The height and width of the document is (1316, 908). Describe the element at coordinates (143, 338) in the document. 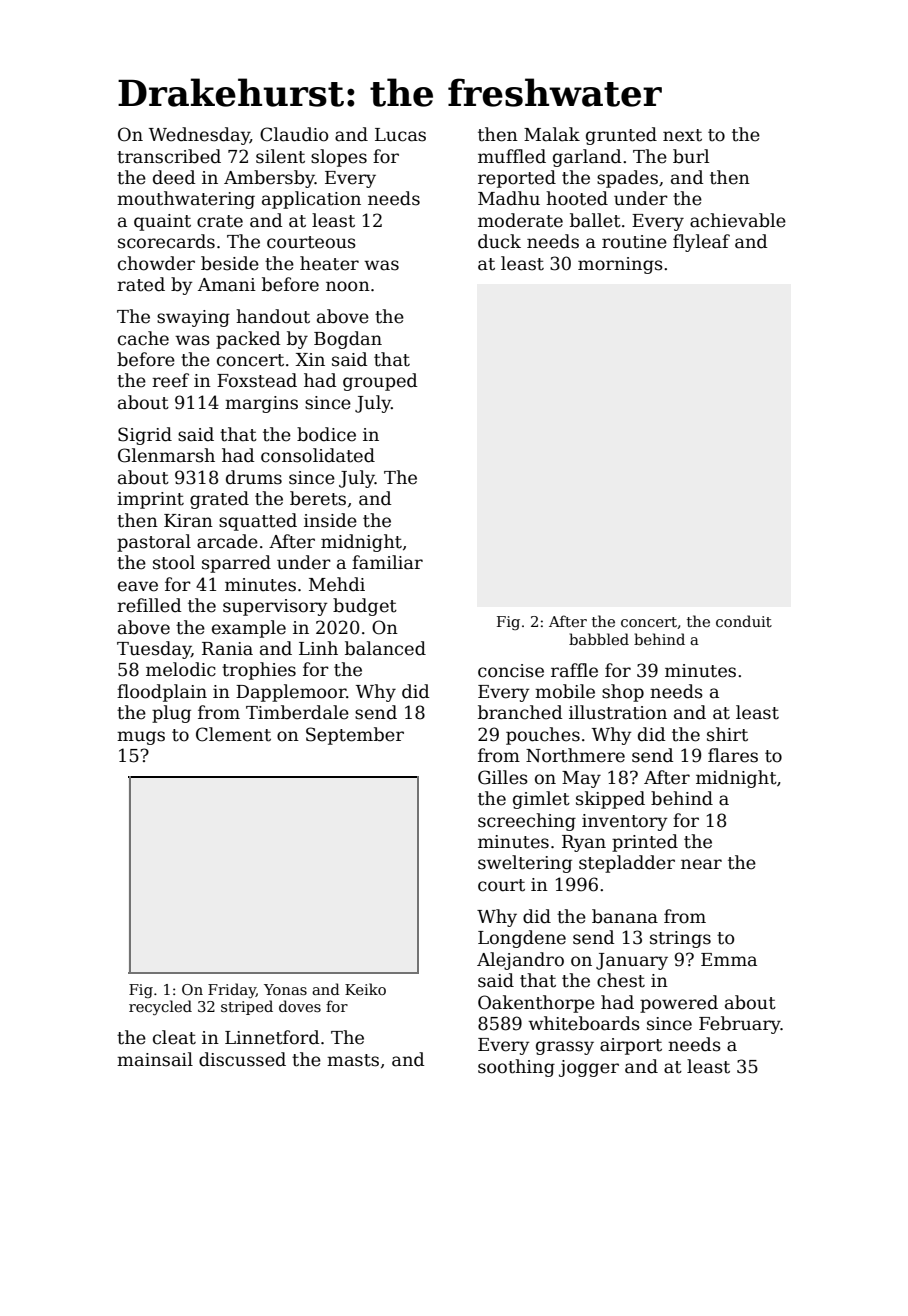

I see `cache` at that location.
